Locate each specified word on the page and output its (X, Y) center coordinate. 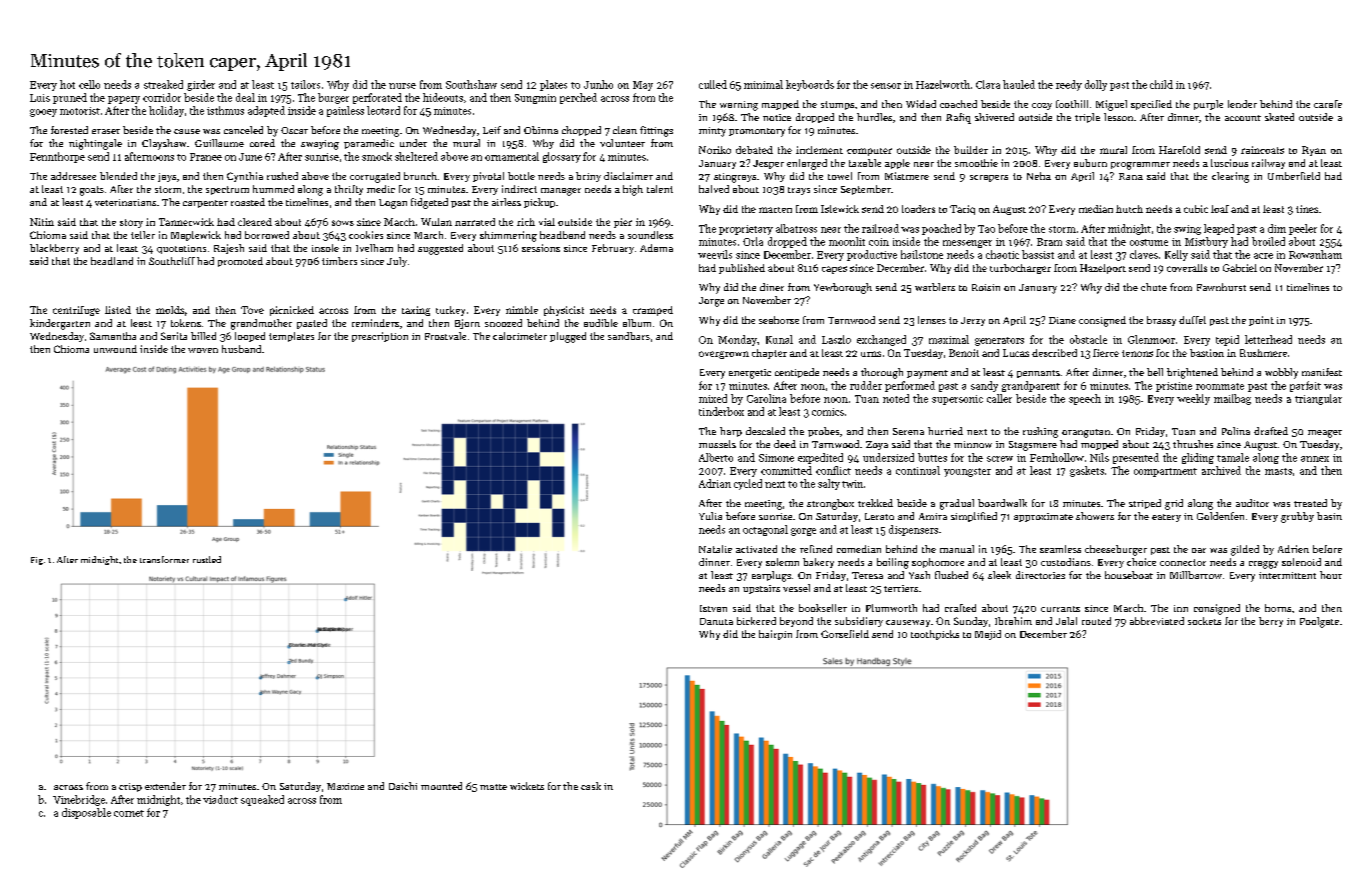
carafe (1328, 104)
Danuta (716, 621)
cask (591, 786)
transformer (164, 559)
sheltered (416, 156)
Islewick (840, 209)
